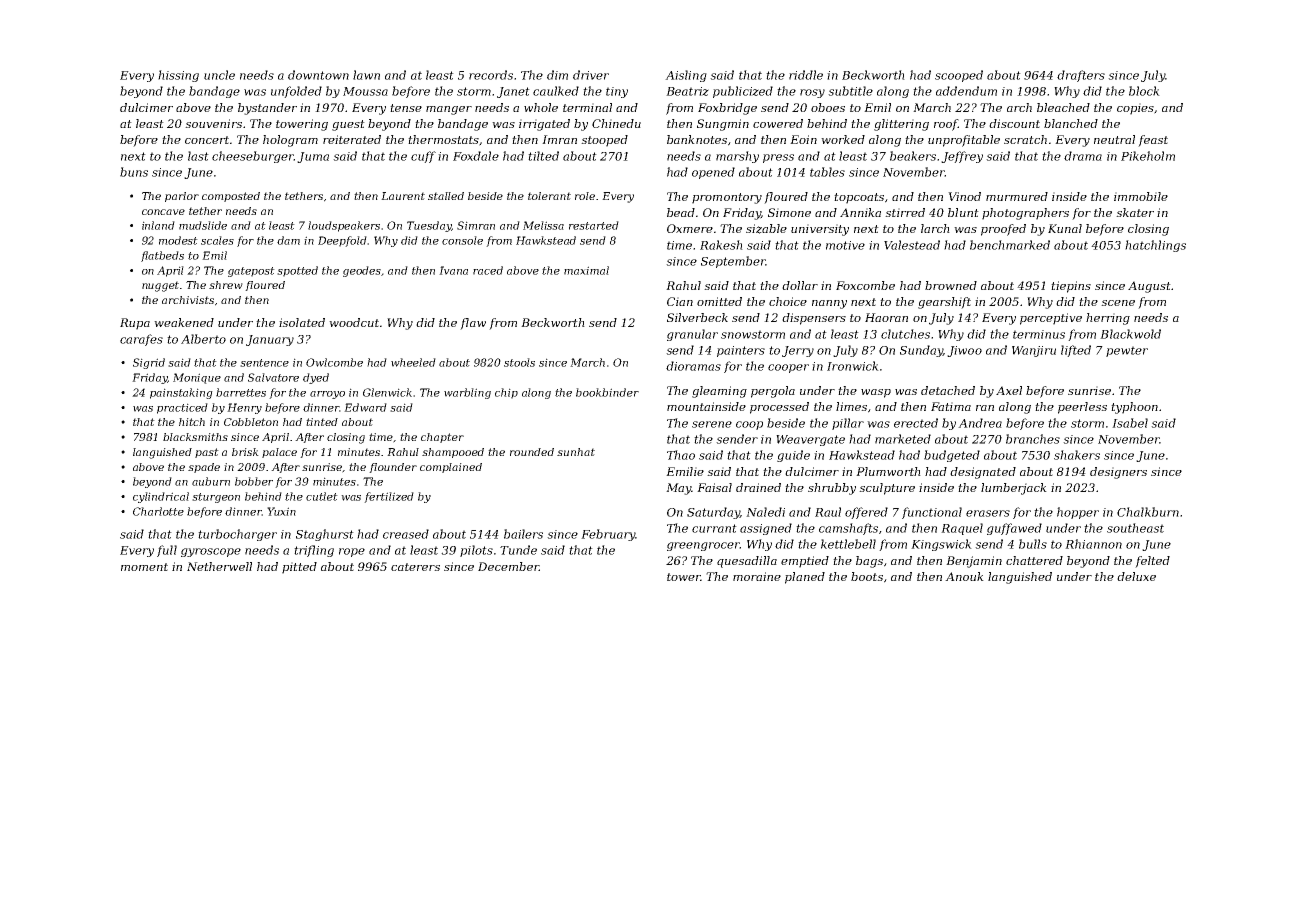 The height and width of the page is (924, 1308). Describe the element at coordinates (203, 339) in the page. I see `Alberto` at that location.
